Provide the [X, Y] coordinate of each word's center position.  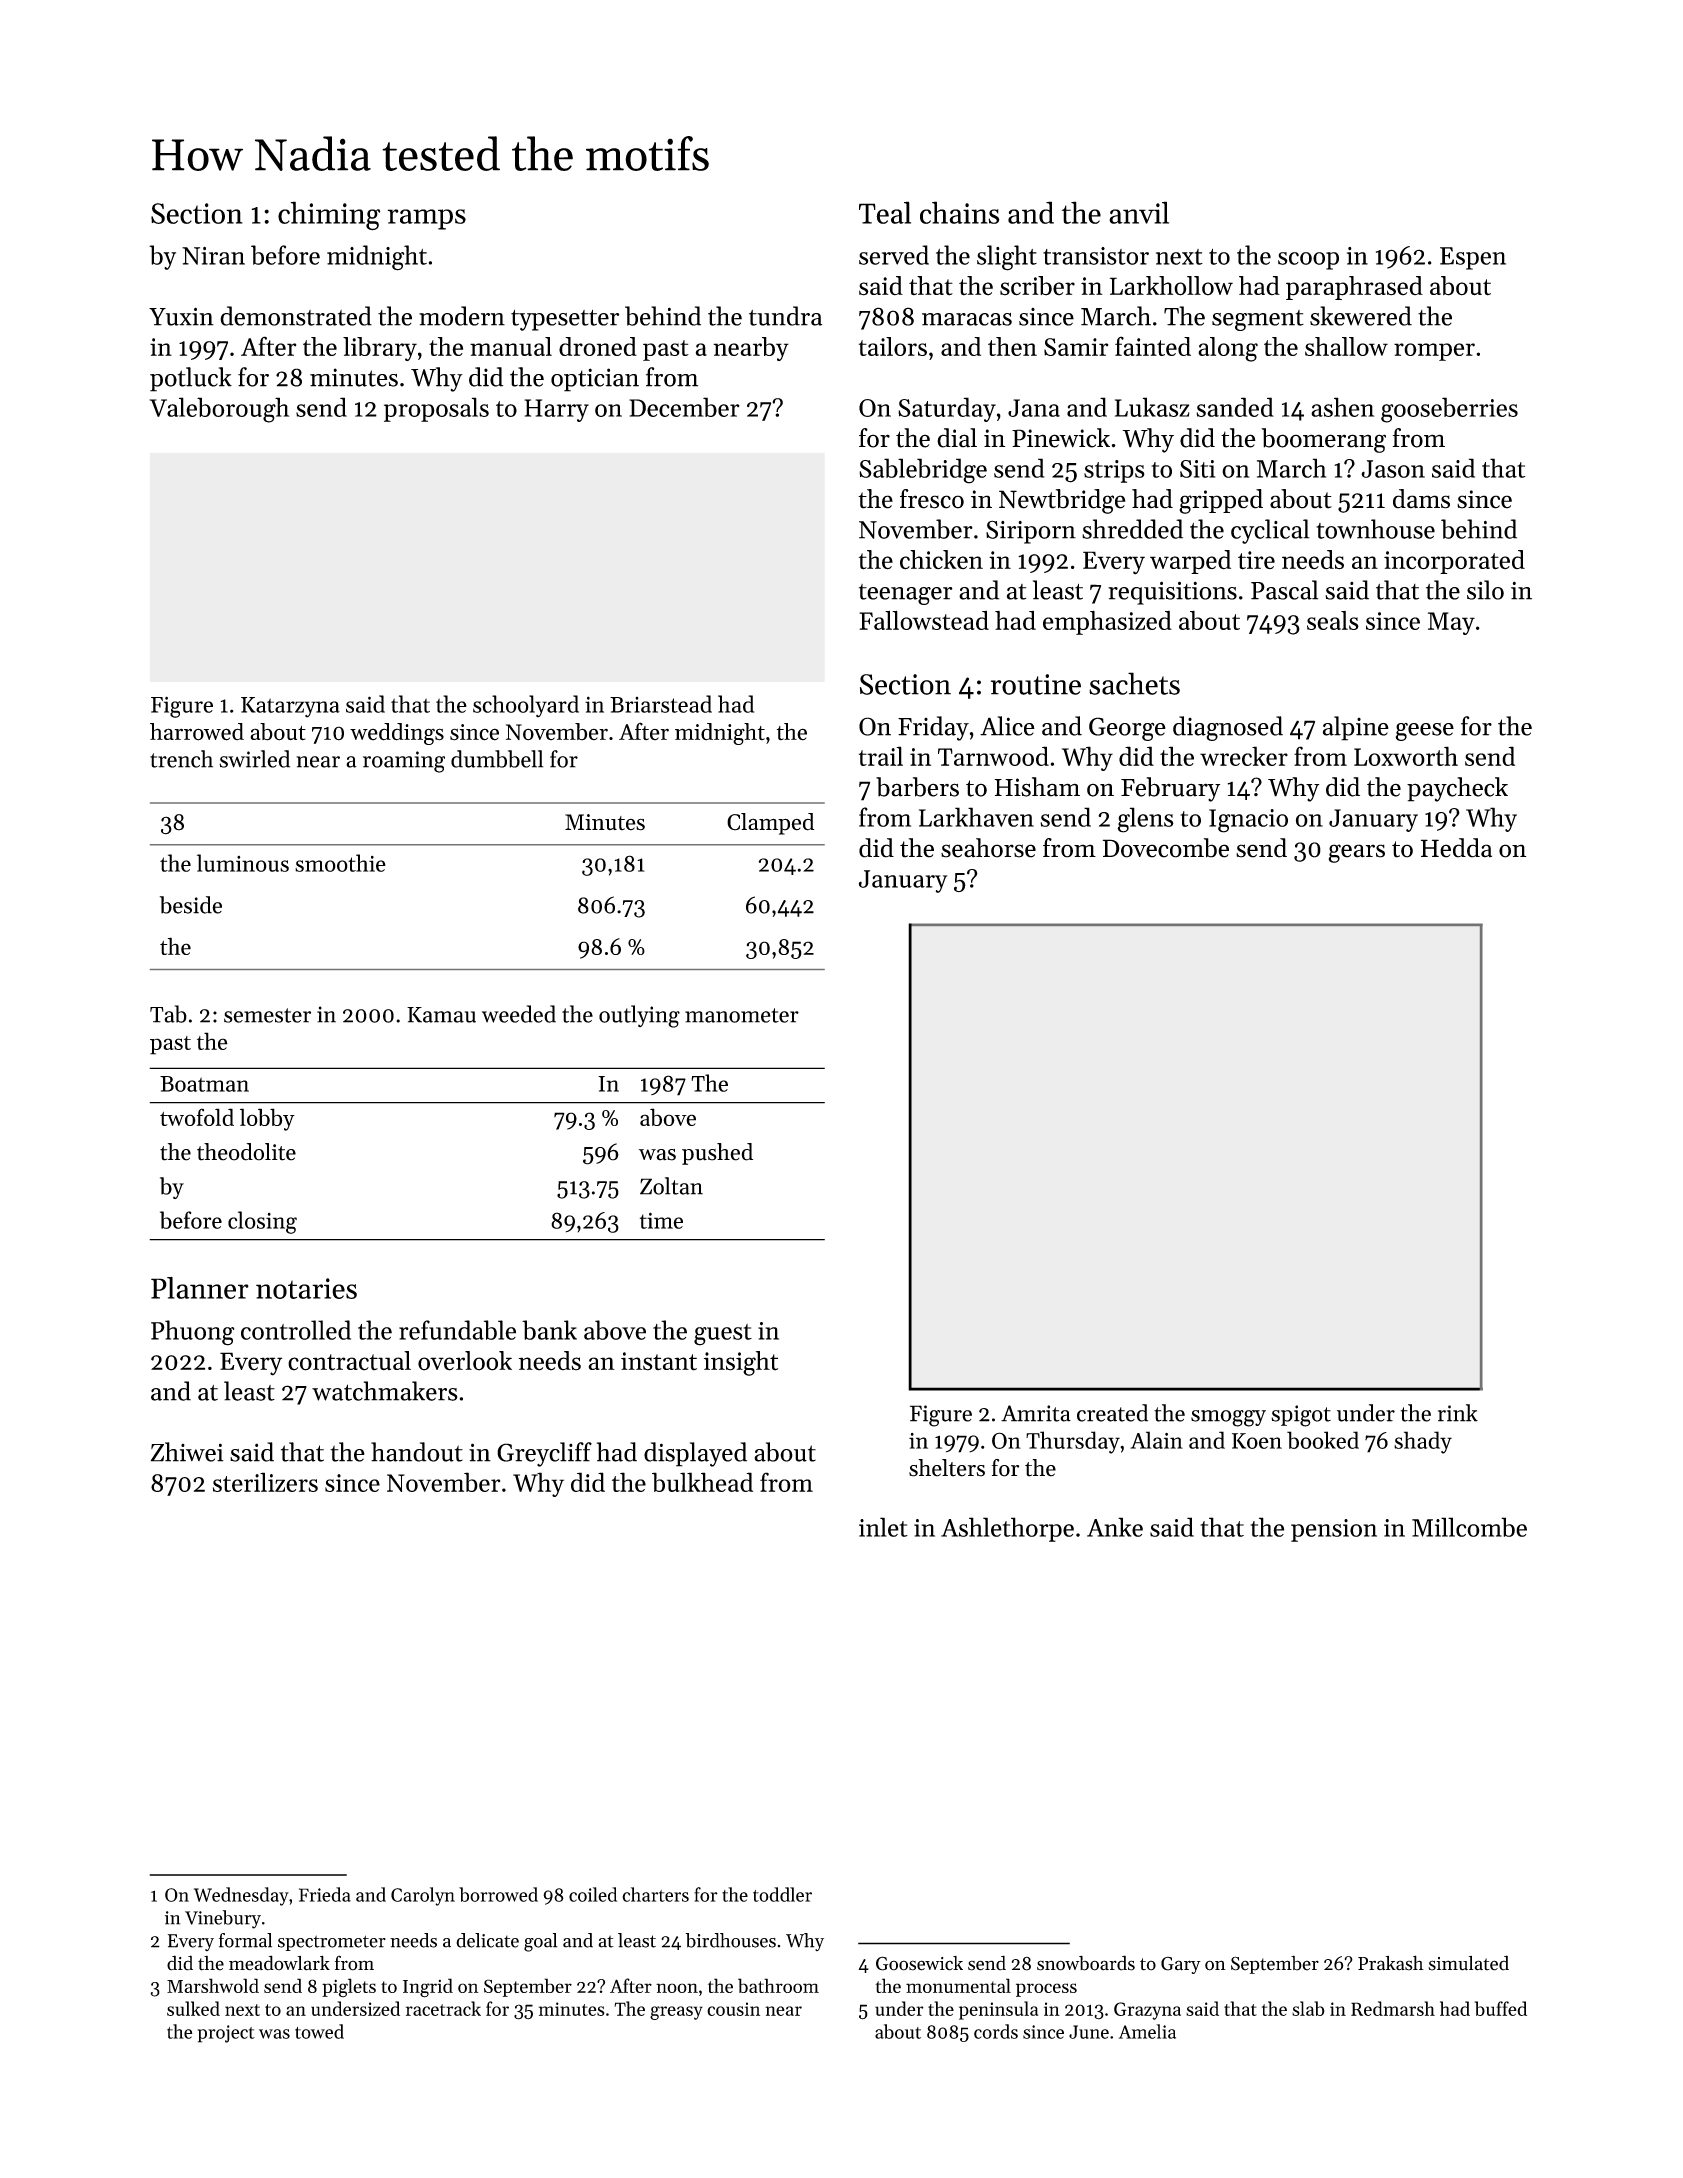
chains [960, 212]
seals [1333, 620]
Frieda [325, 1894]
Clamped [770, 824]
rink [1458, 1413]
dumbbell [497, 759]
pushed [717, 1154]
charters [655, 1894]
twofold [197, 1117]
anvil [1139, 212]
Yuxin [181, 316]
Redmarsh [1393, 2008]
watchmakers [384, 1391]
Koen [1257, 1441]
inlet [883, 1527]
